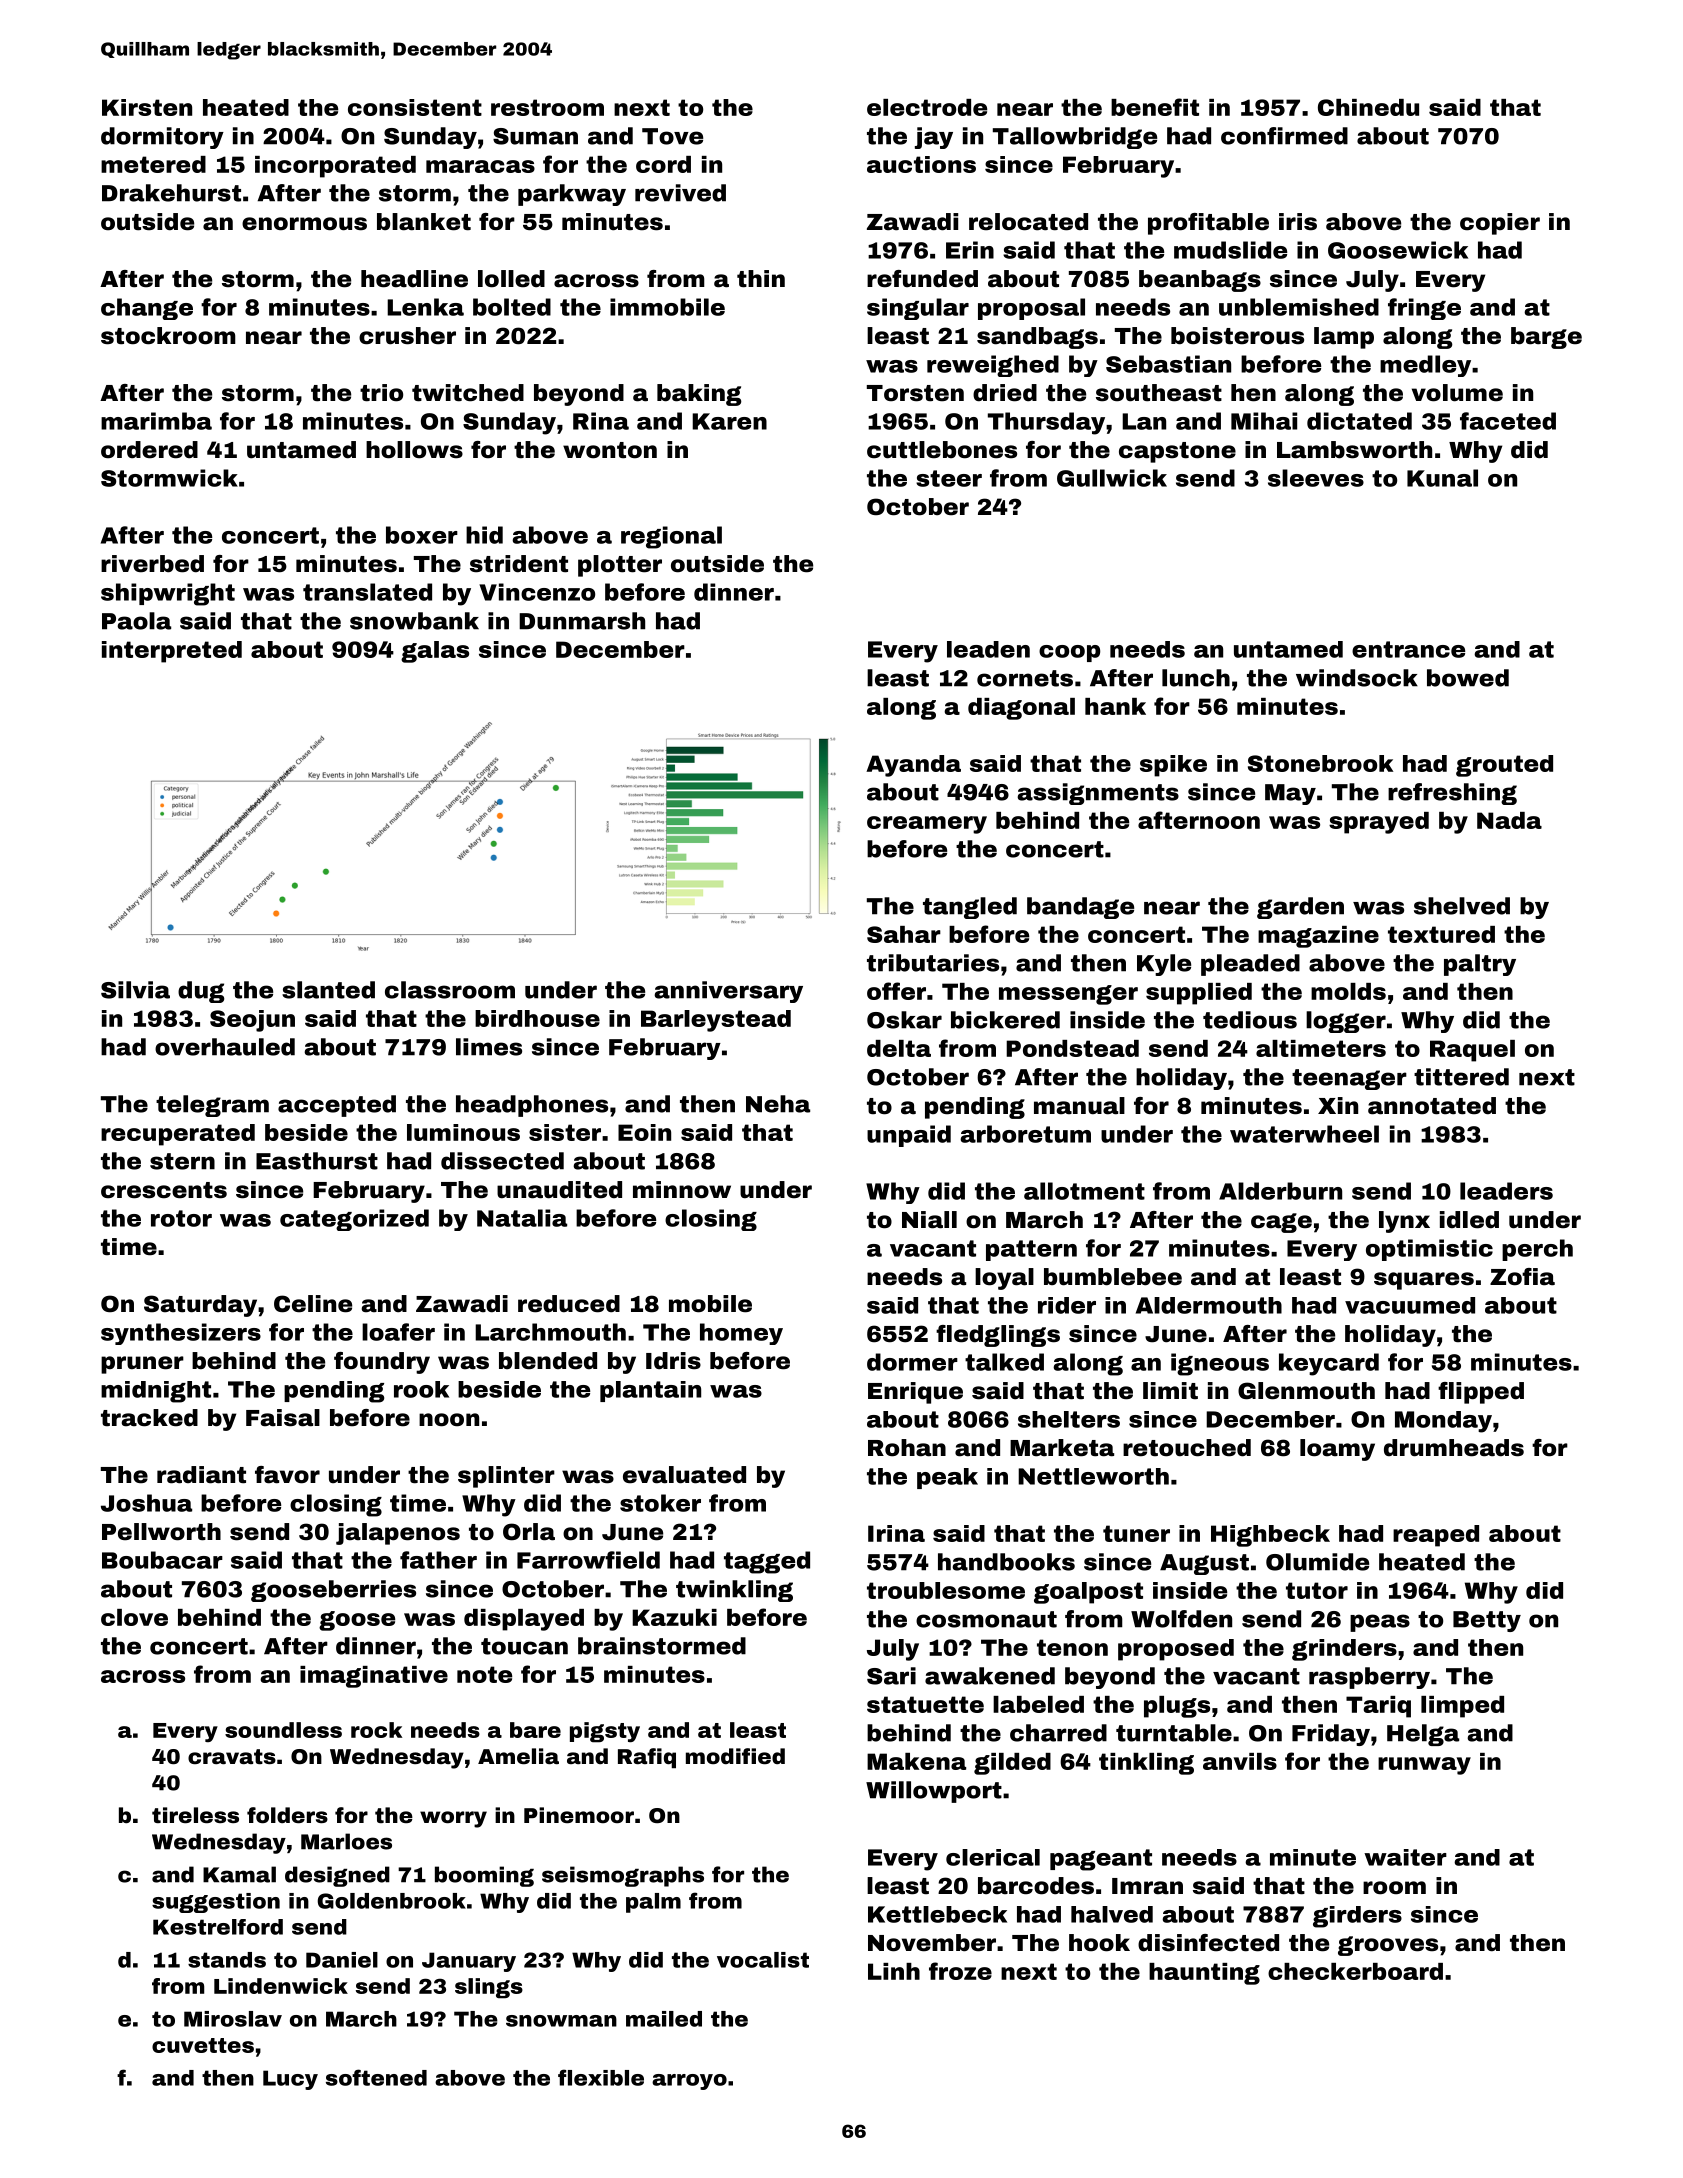 The image size is (1683, 2178). I want to click on Seojun, so click(252, 1021).
